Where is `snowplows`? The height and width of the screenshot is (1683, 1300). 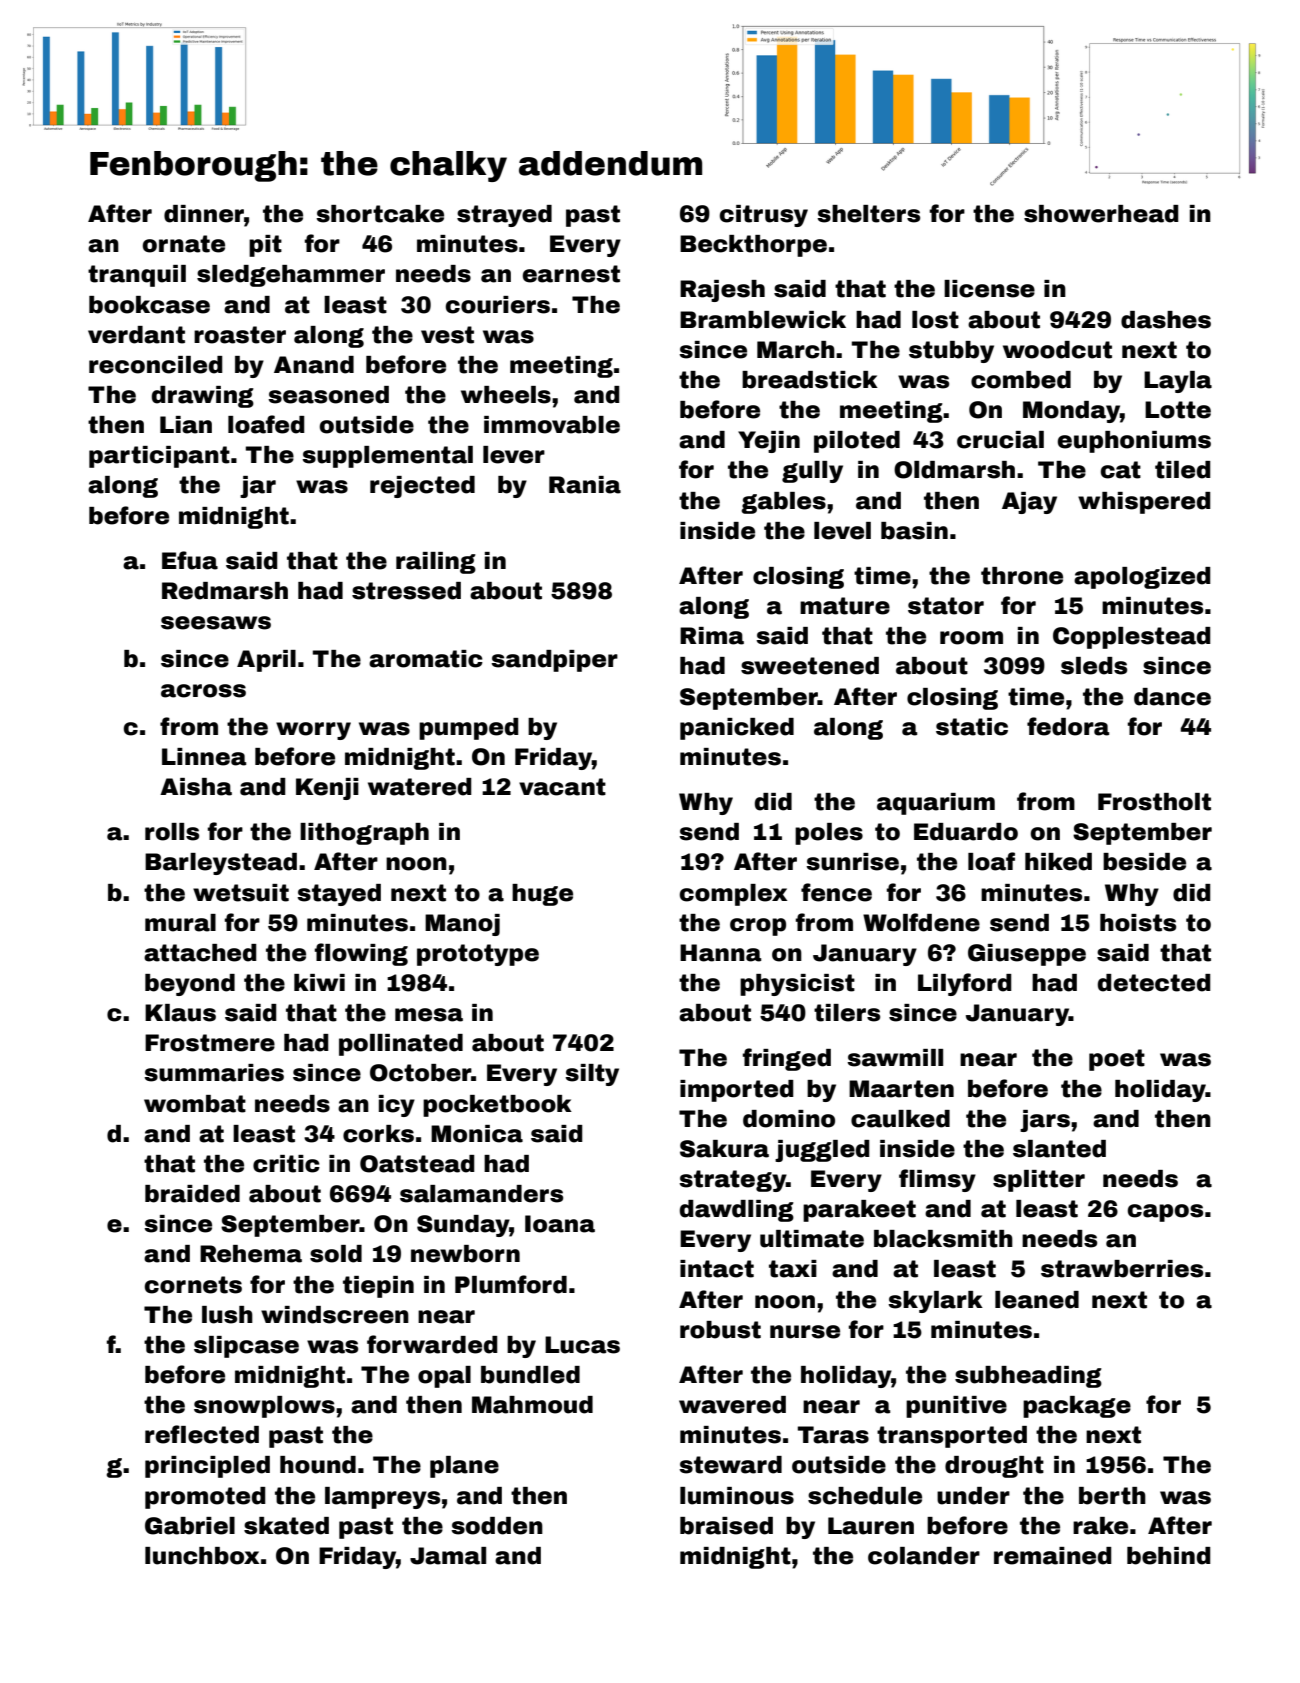 snowplows is located at coordinates (264, 1407).
